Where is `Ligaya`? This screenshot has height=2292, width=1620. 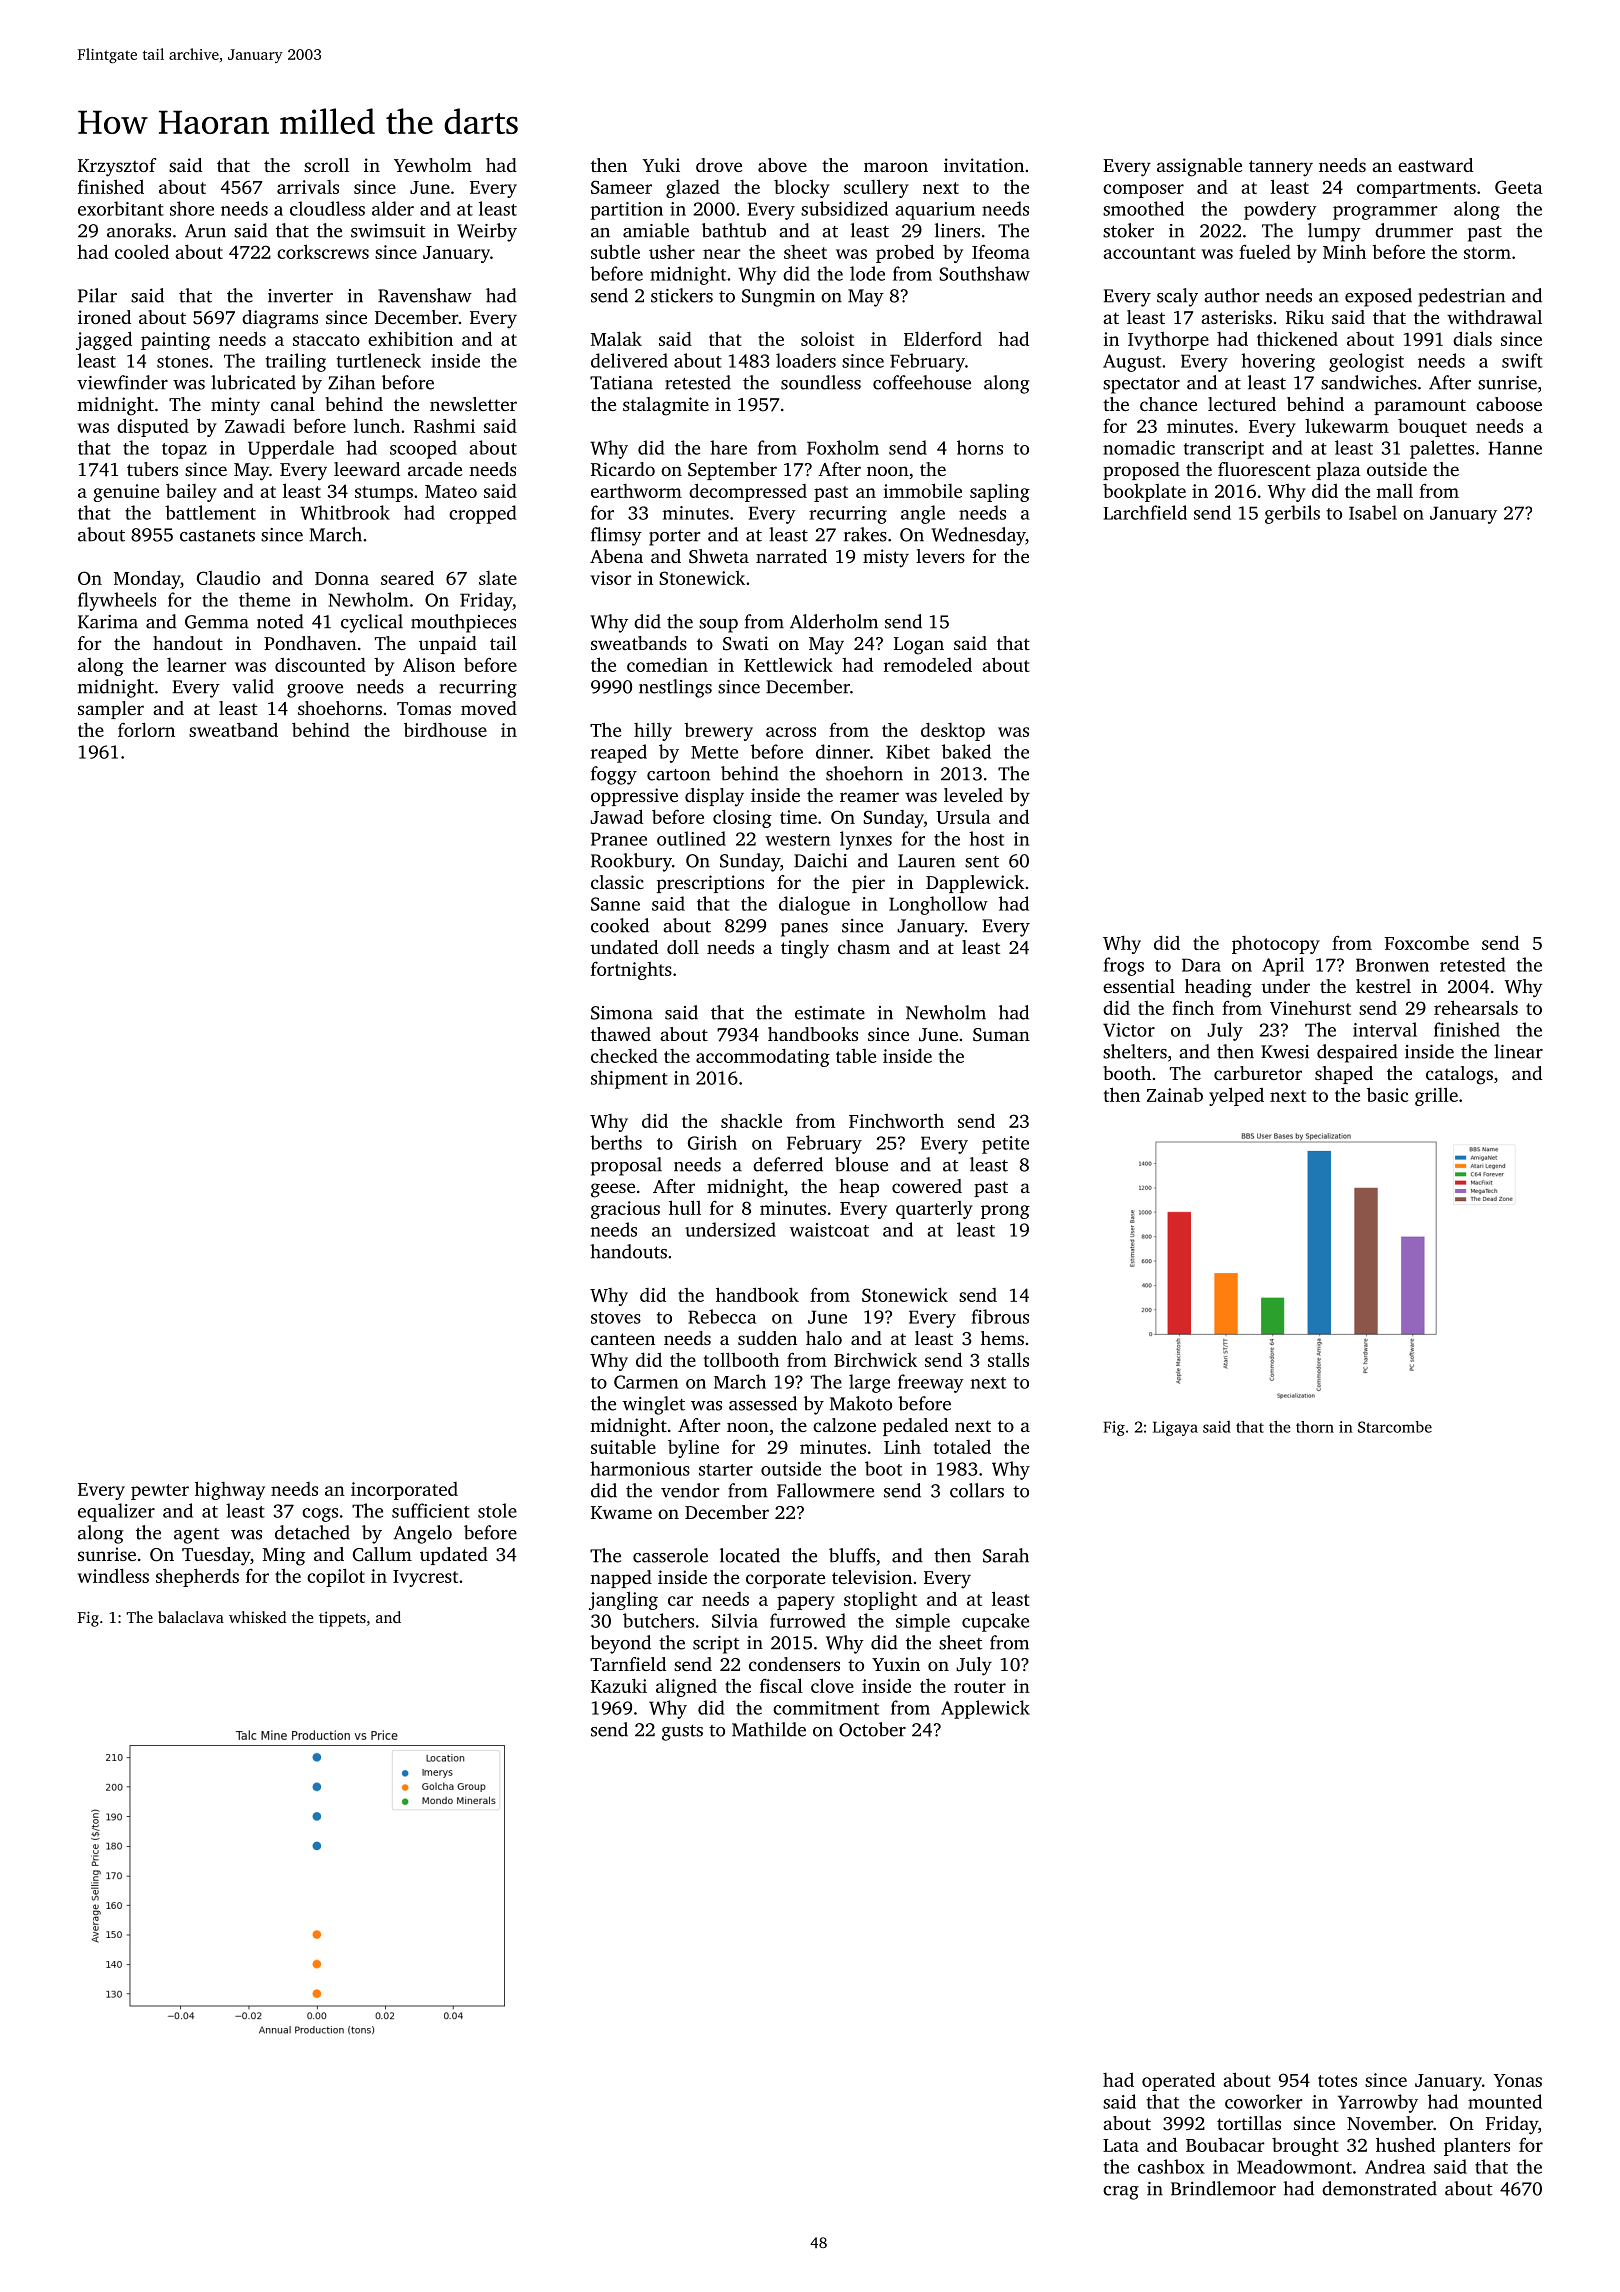
Ligaya is located at coordinates (1175, 1428).
